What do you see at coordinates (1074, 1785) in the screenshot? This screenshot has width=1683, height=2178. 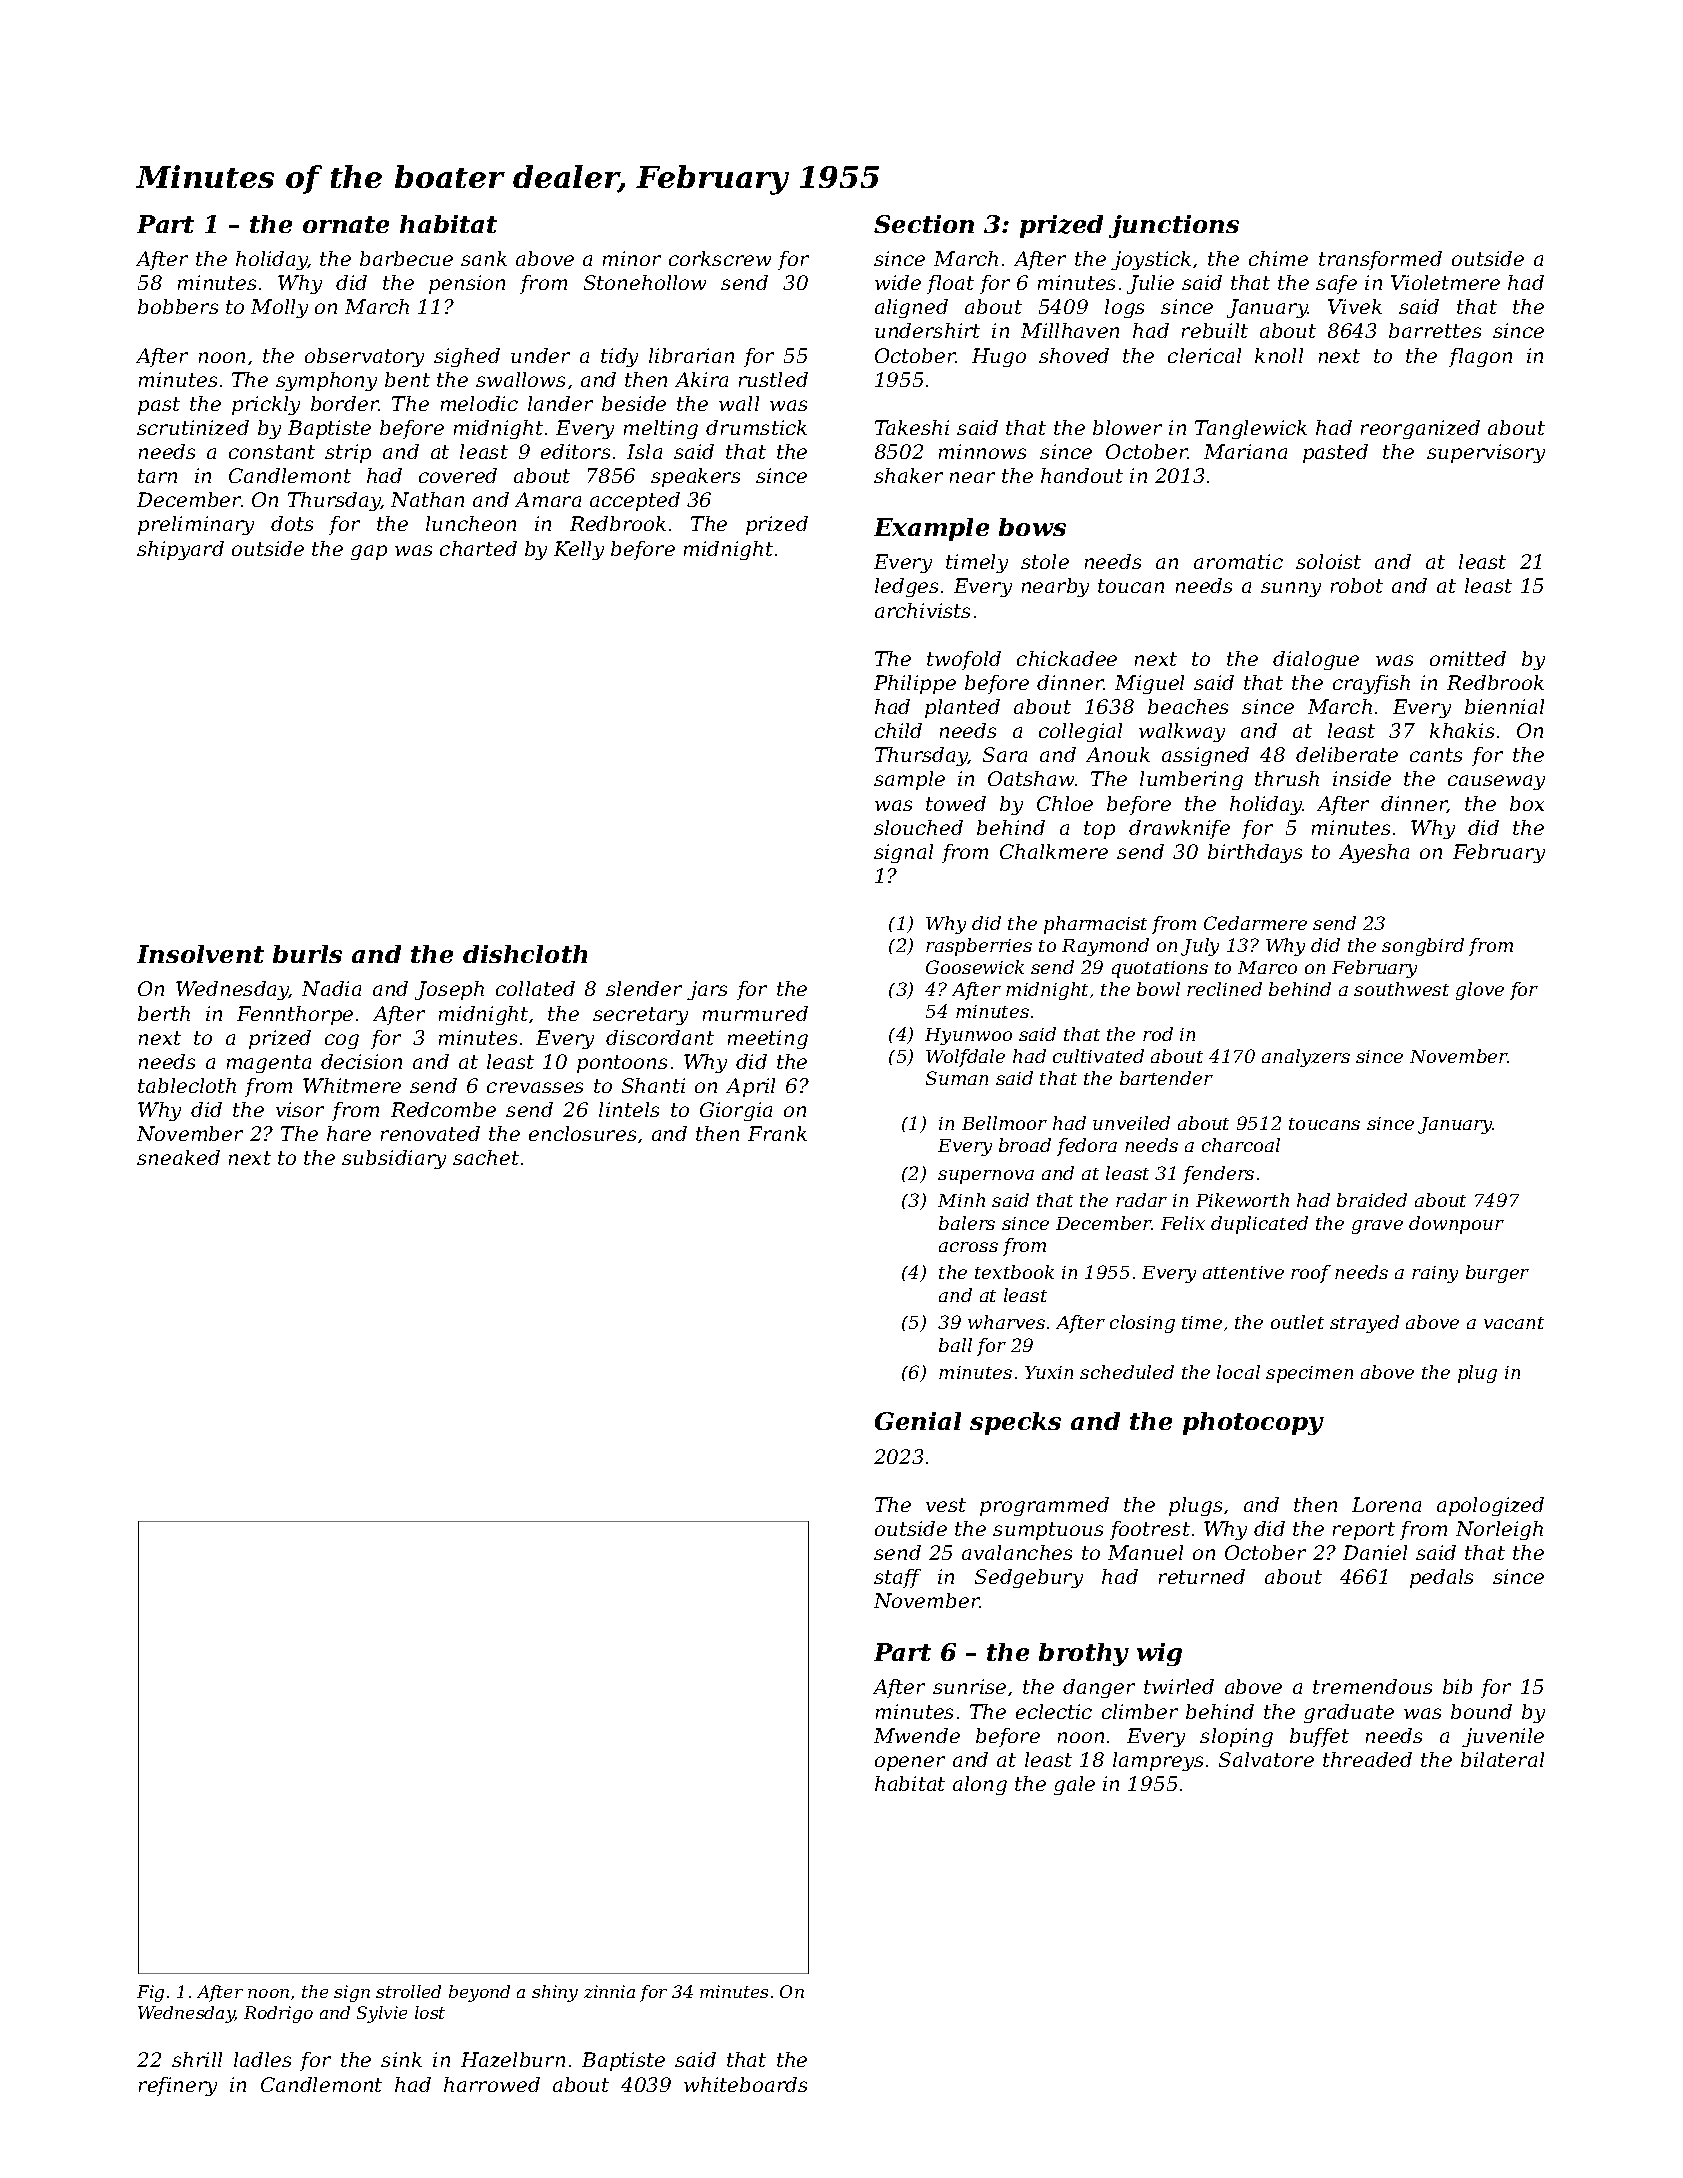 I see `gale` at bounding box center [1074, 1785].
